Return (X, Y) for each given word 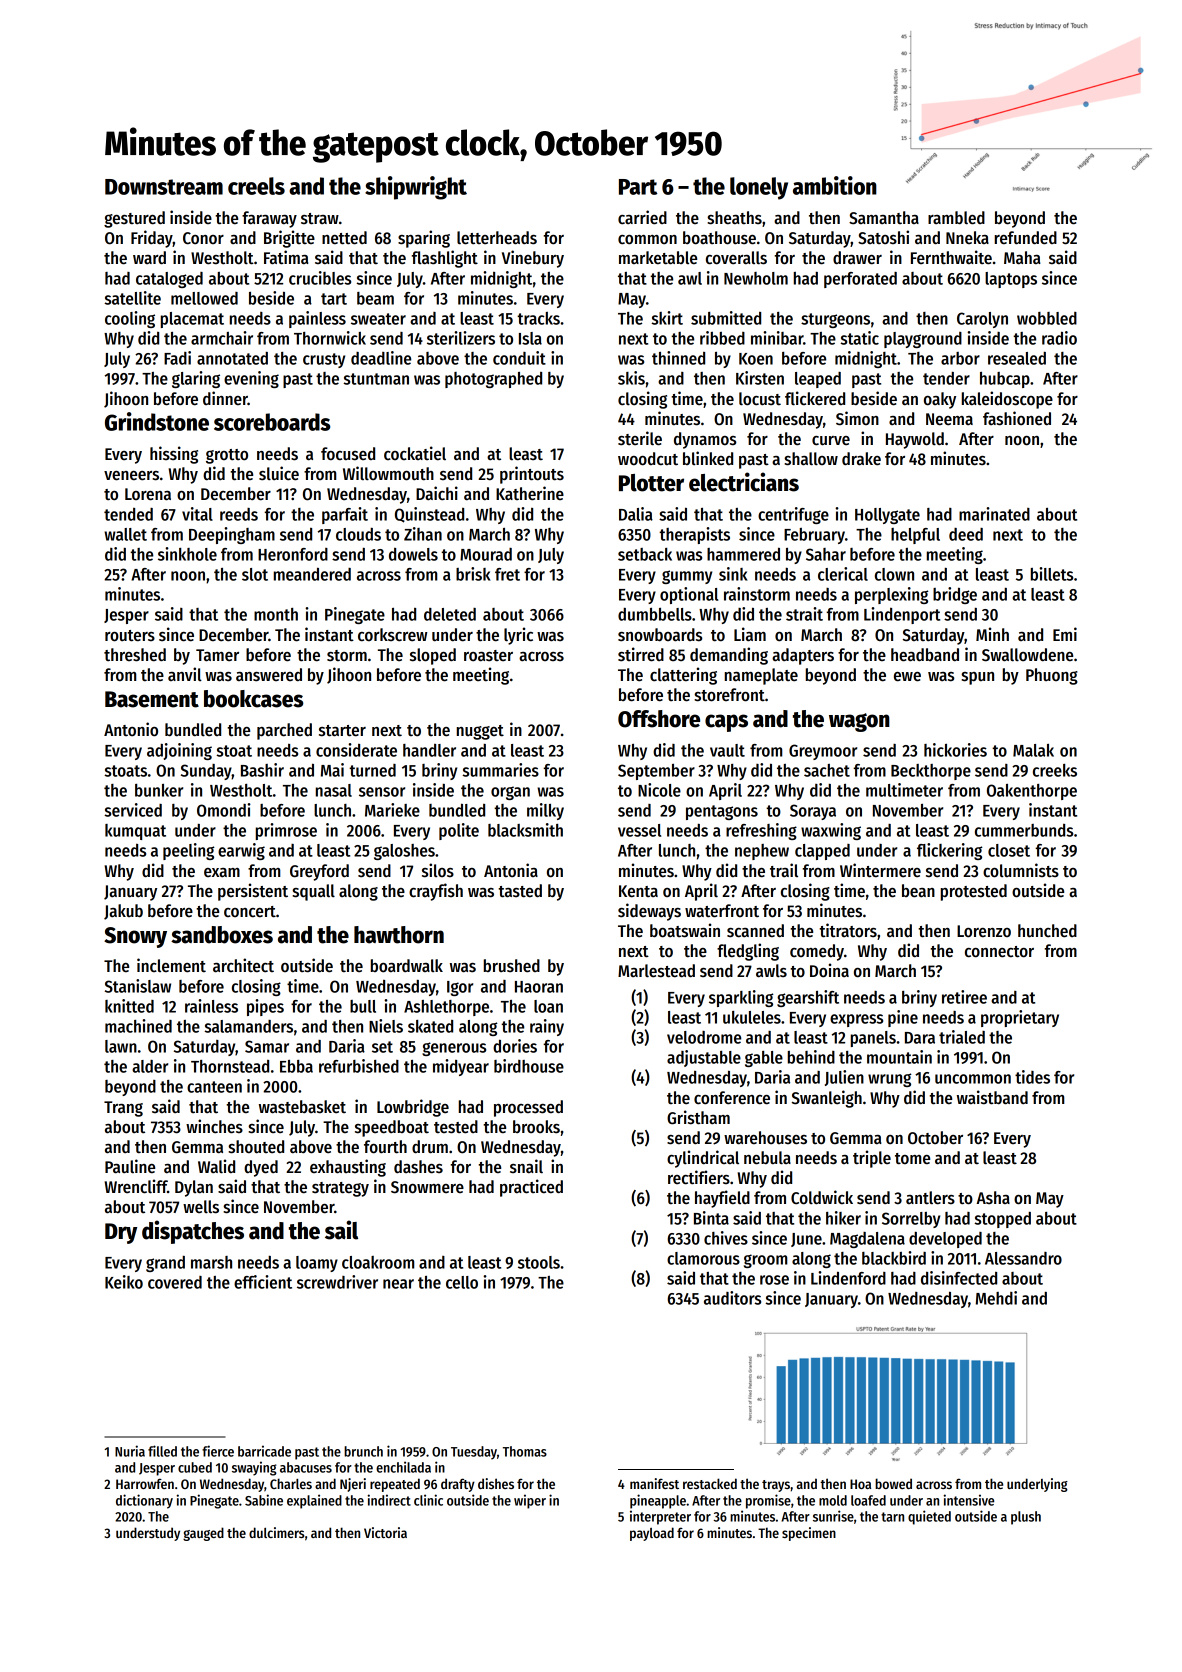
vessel (639, 830)
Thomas (525, 1451)
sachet (827, 770)
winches (214, 1126)
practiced (531, 1188)
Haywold (915, 440)
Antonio (131, 729)
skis (631, 378)
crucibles (320, 278)
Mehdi (996, 1298)
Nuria (130, 1451)
